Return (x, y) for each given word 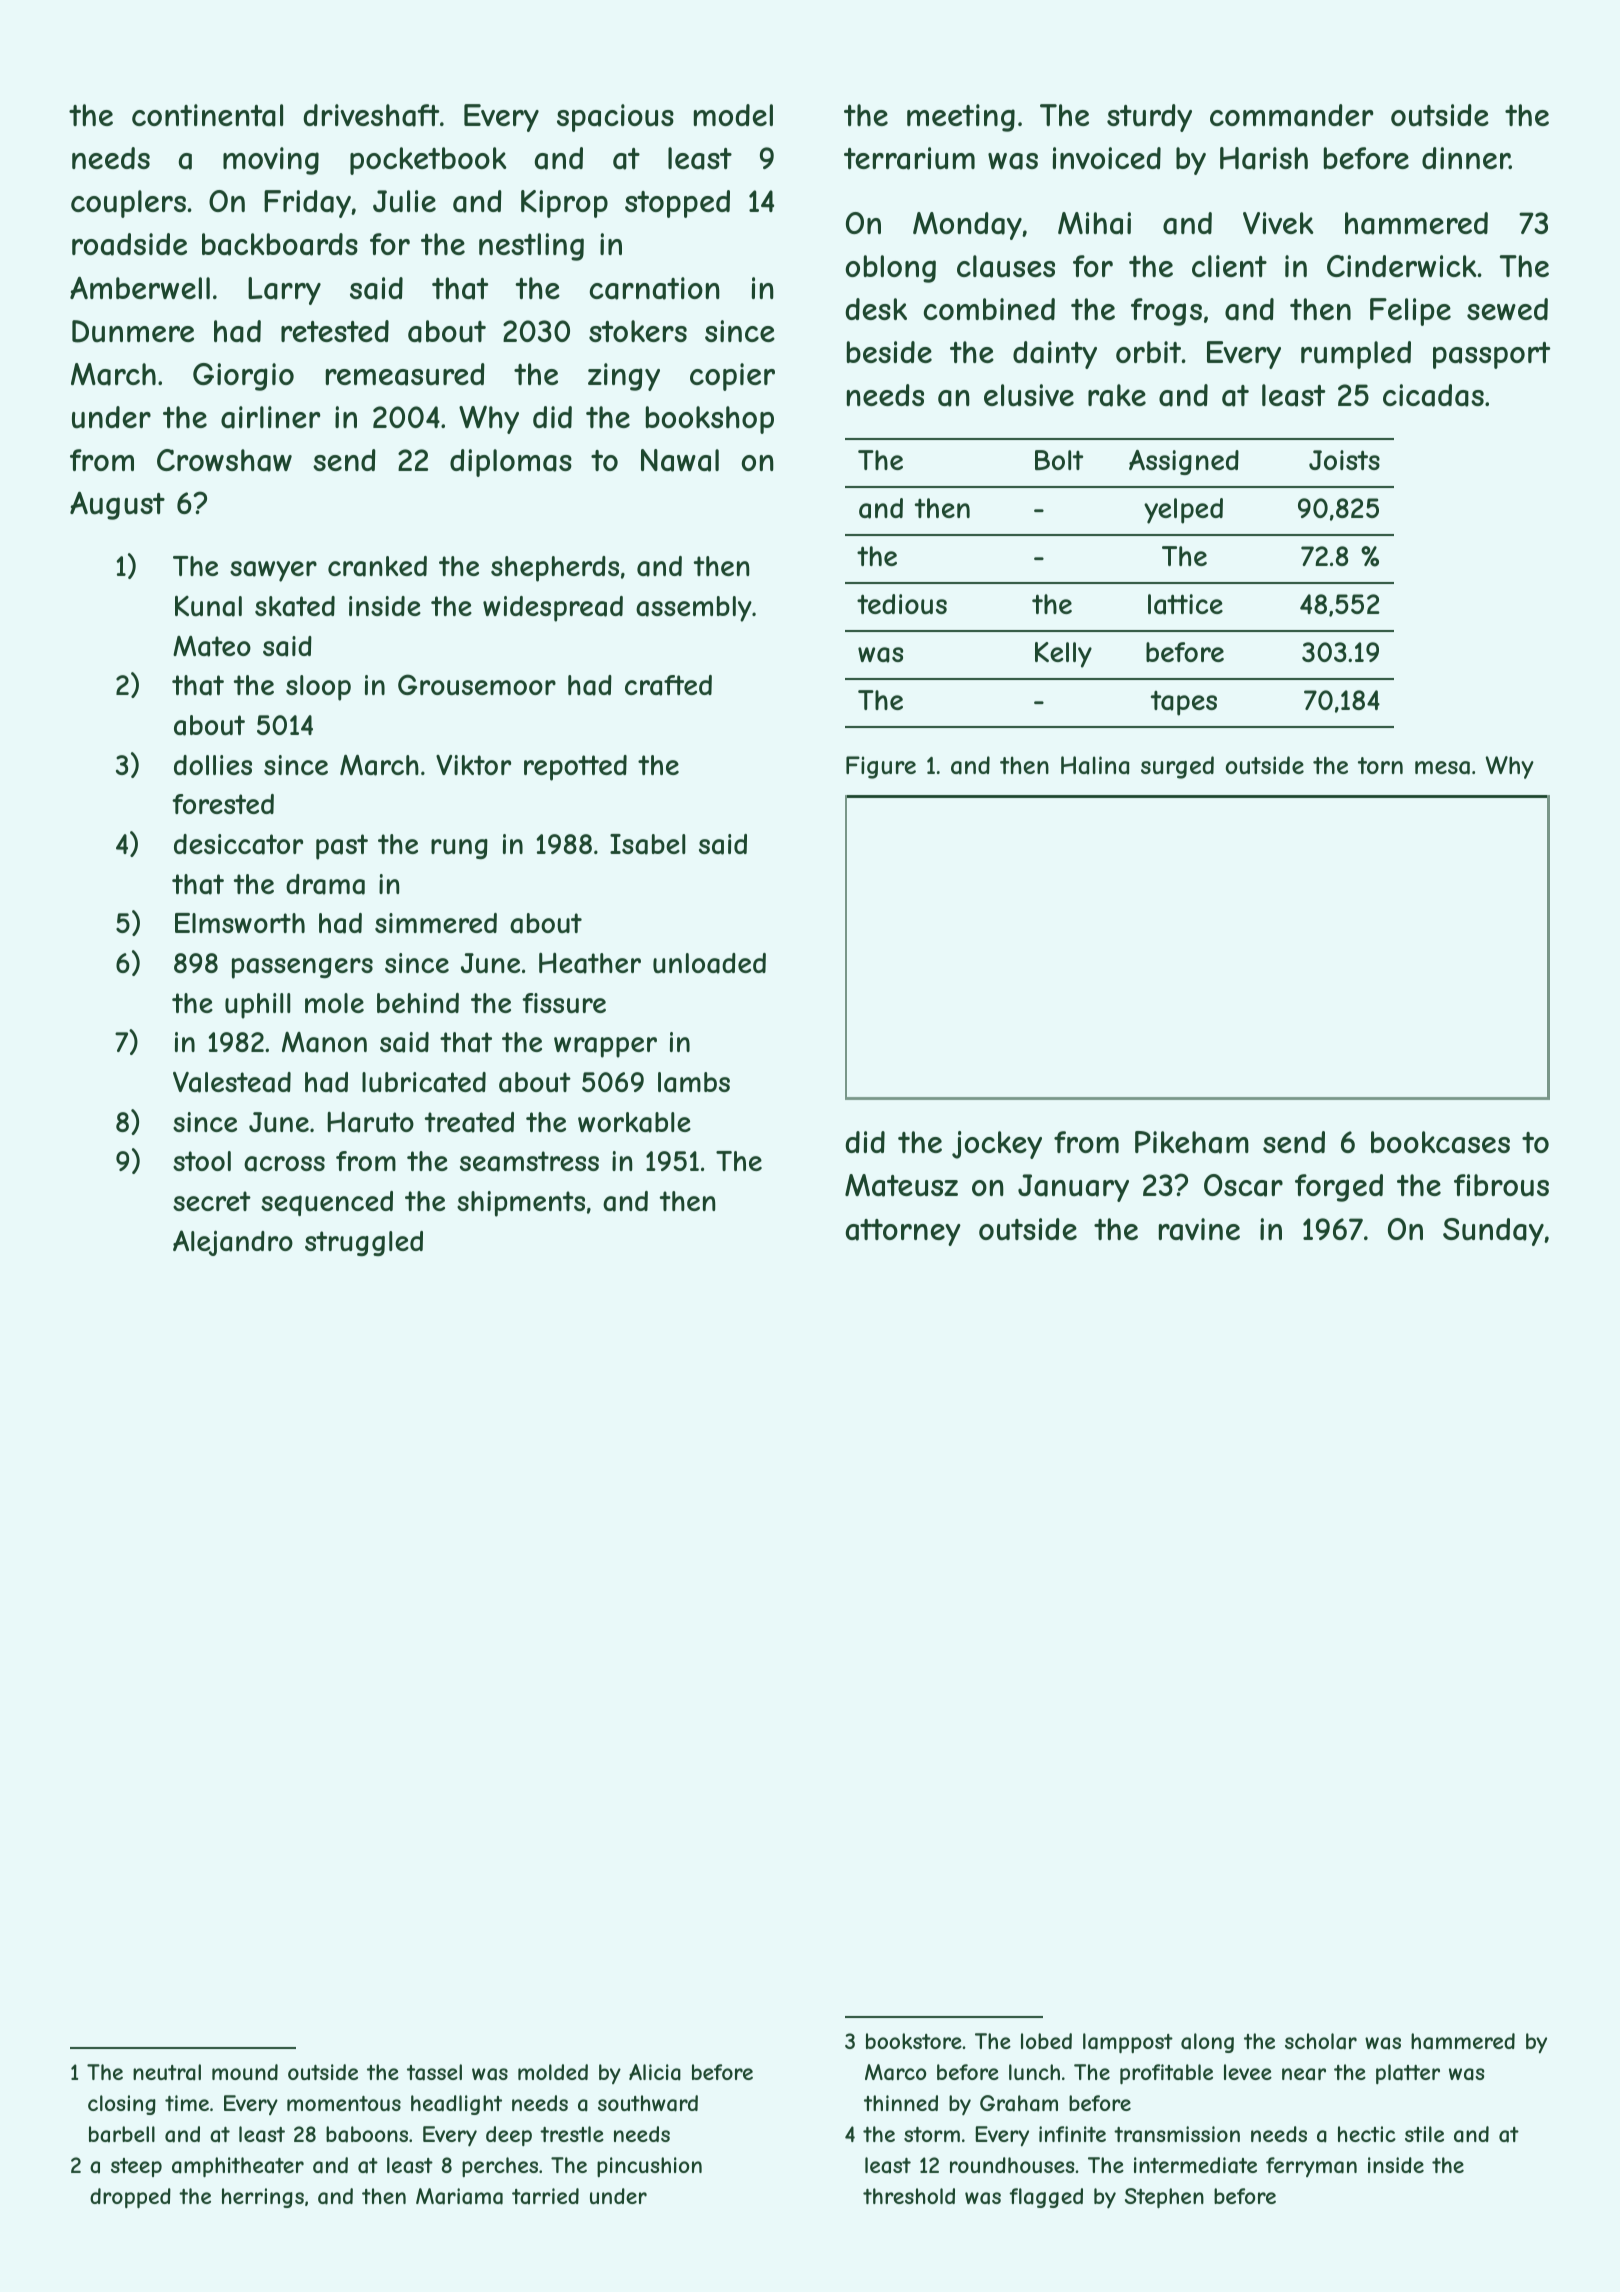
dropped (130, 2198)
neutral (167, 2072)
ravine (1199, 1229)
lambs (694, 1082)
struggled (364, 1243)
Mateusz (901, 1185)
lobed (1046, 2041)
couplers (128, 204)
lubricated (424, 1082)
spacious (615, 118)
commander (1292, 115)
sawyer (273, 571)
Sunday (1493, 1232)
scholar (1321, 2041)
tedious (902, 604)
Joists (1344, 460)
